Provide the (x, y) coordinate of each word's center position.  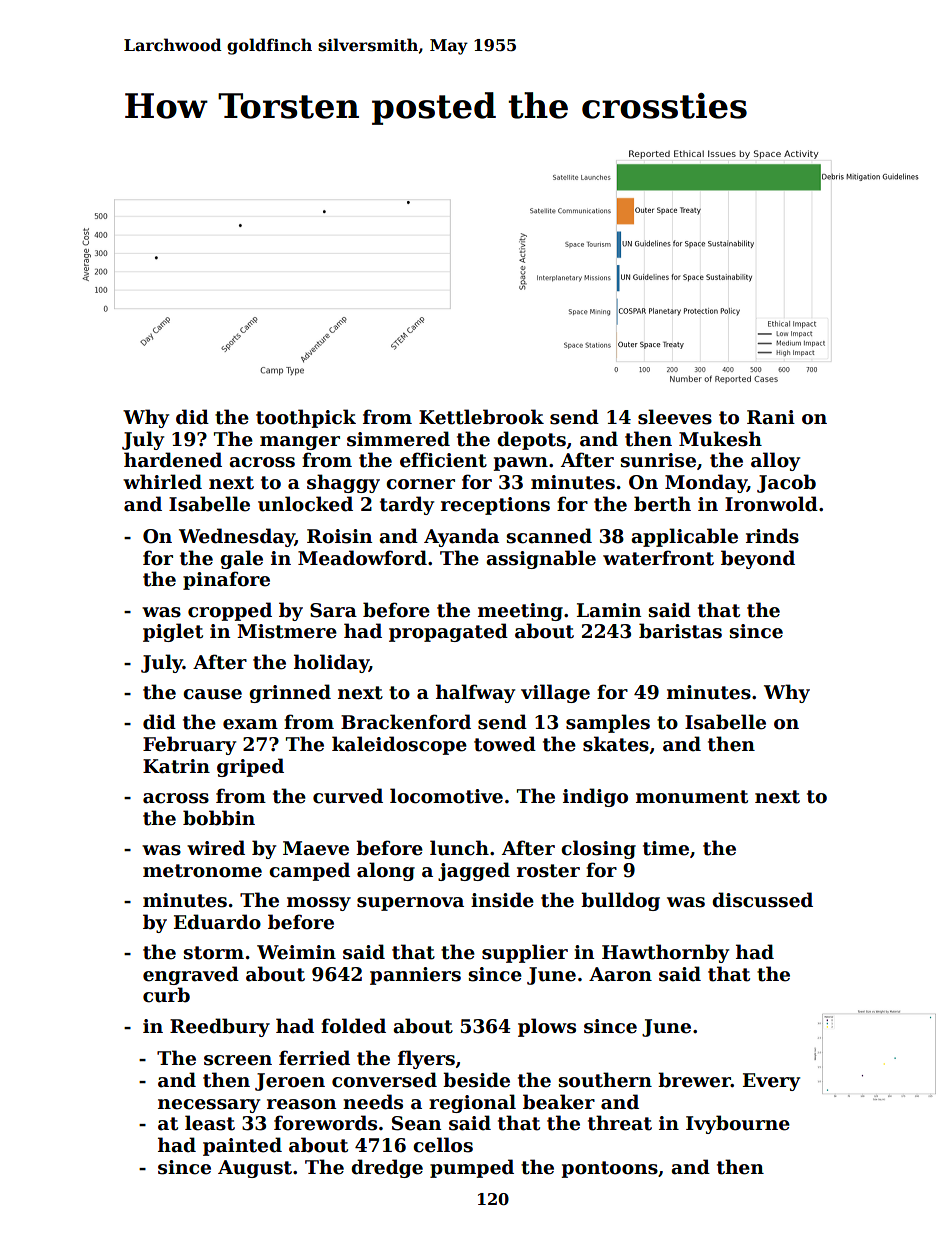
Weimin (296, 952)
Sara (333, 610)
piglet (173, 632)
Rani (771, 417)
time (666, 848)
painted (242, 1146)
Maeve (316, 848)
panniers (415, 976)
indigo (595, 797)
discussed (762, 900)
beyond (758, 559)
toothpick (306, 418)
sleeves (675, 417)
